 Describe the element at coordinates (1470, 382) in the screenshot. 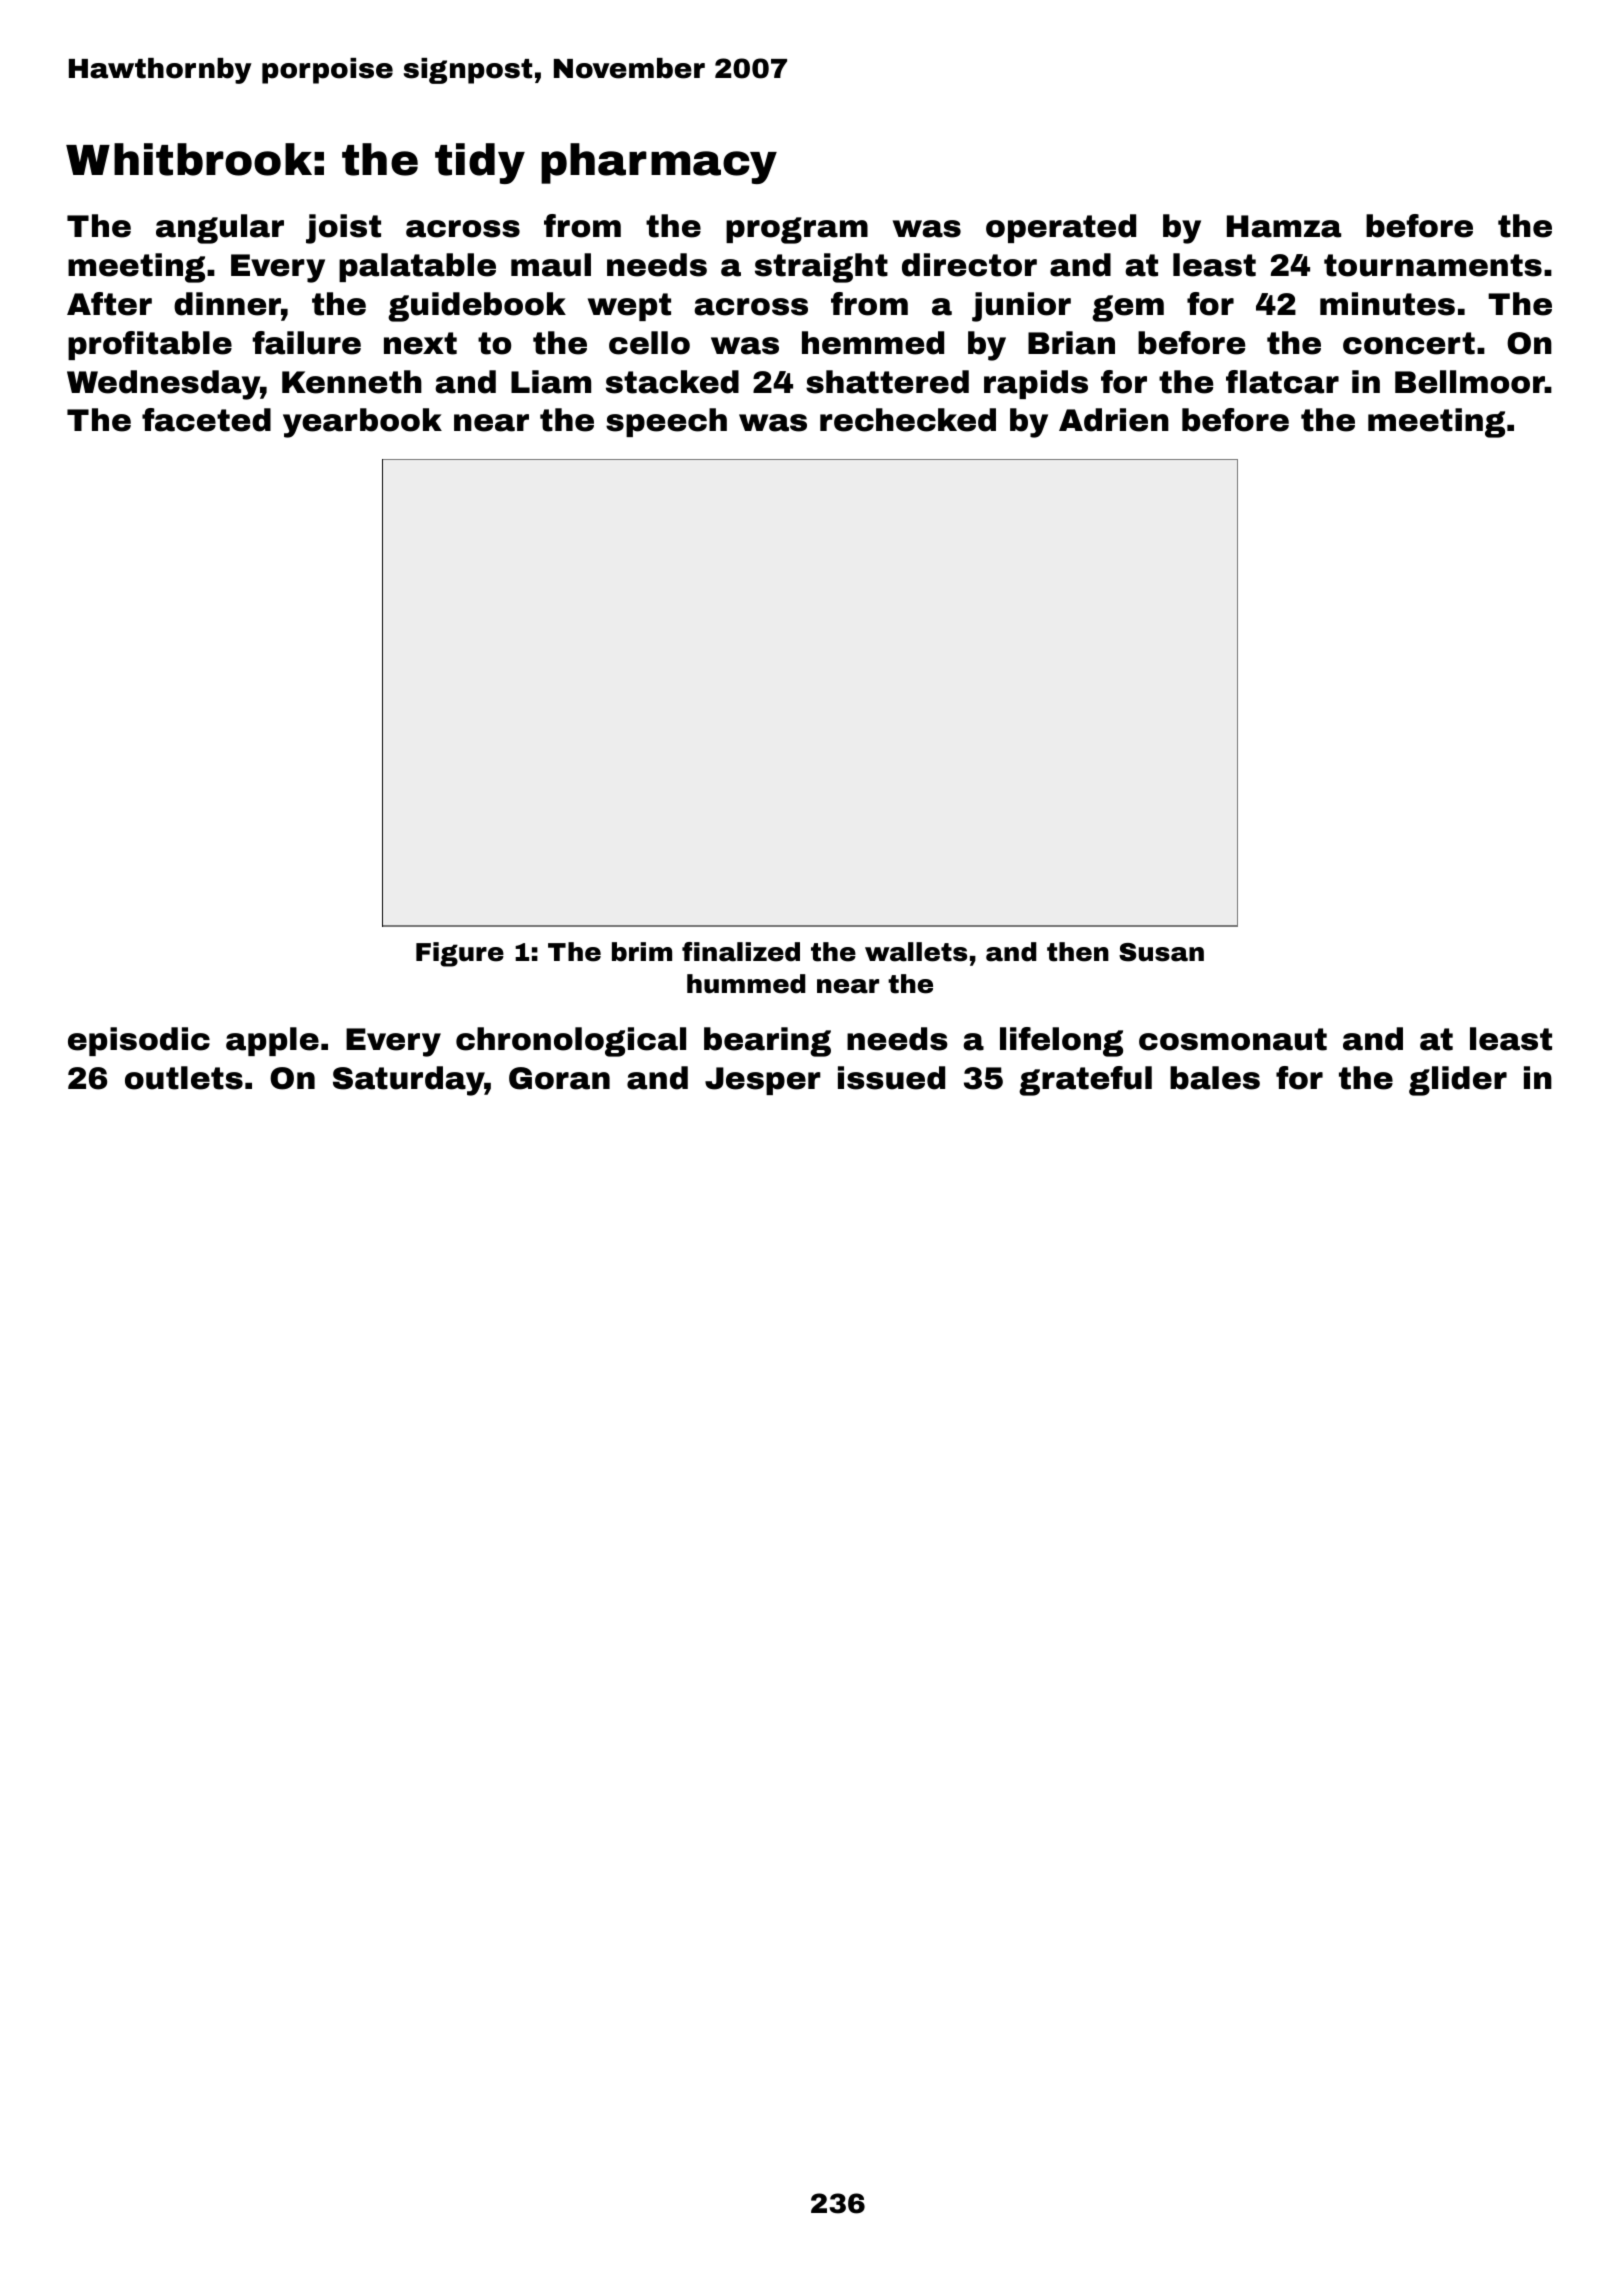

I see `Bellmoor` at that location.
